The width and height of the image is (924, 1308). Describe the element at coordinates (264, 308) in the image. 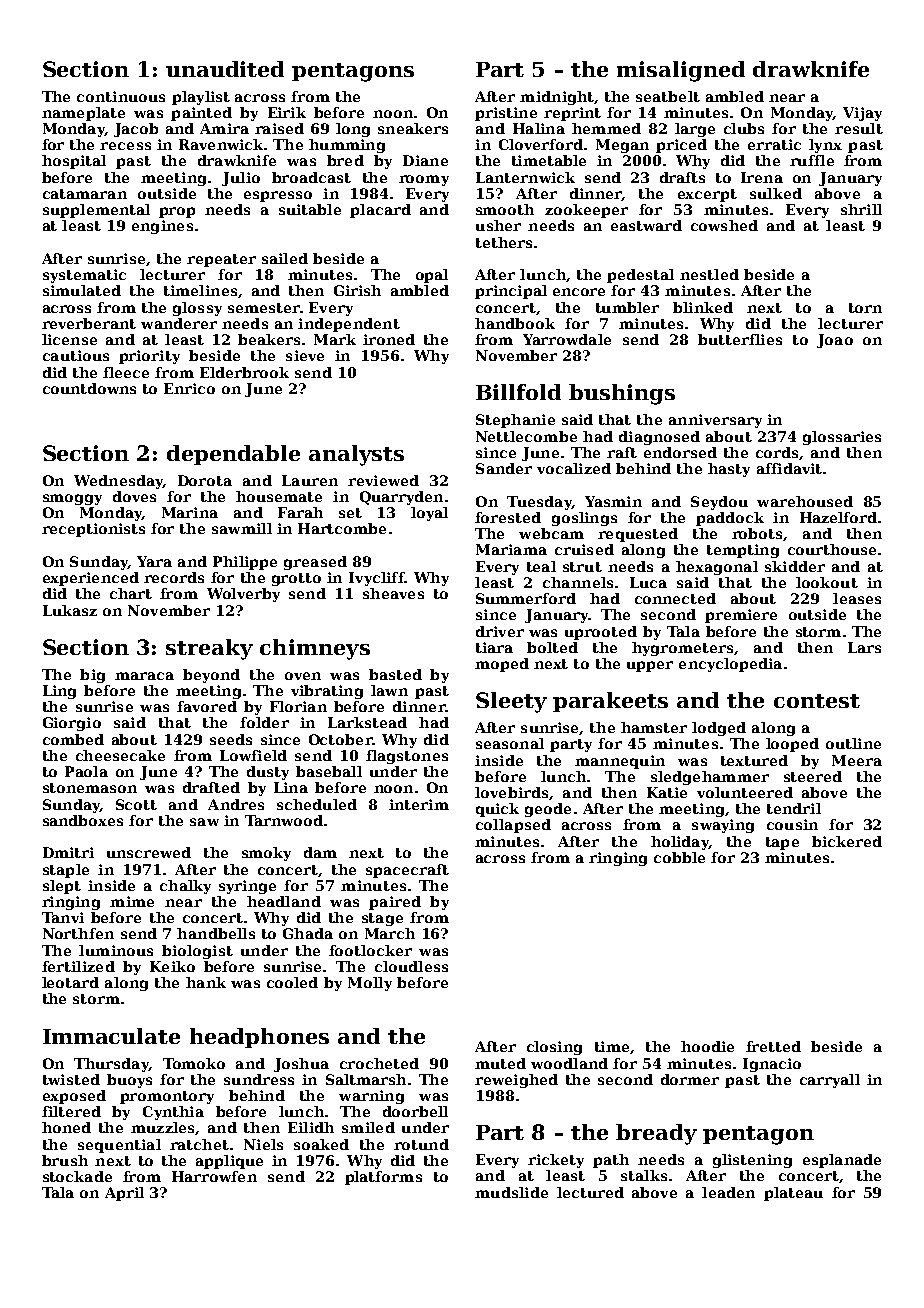

I see `semester` at that location.
